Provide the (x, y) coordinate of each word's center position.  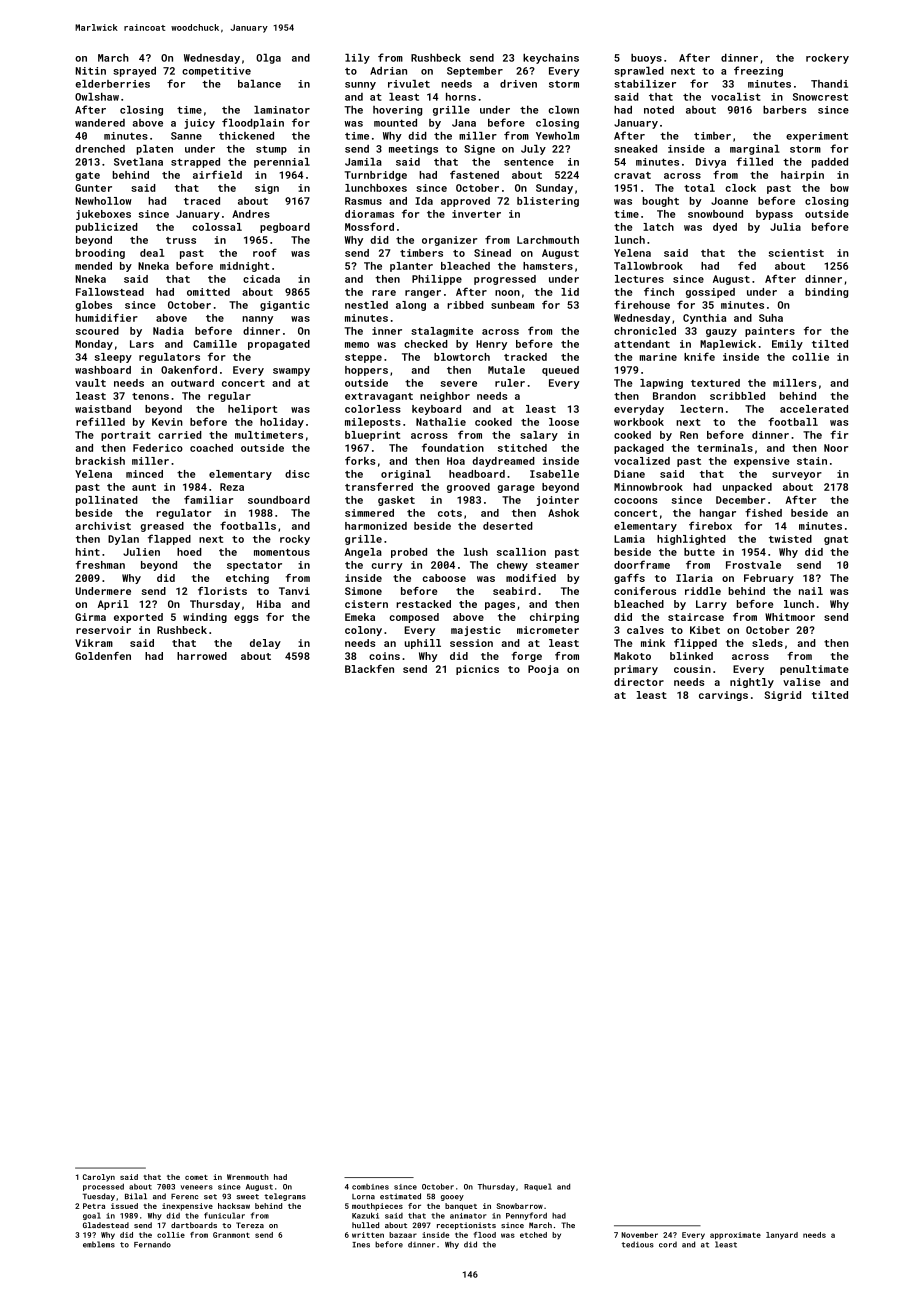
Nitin (91, 71)
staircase (696, 617)
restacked (423, 604)
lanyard (782, 1236)
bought (661, 202)
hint (88, 552)
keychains (551, 59)
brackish (100, 461)
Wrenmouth (248, 1177)
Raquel (538, 1187)
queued (560, 371)
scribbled (737, 396)
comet (196, 1177)
